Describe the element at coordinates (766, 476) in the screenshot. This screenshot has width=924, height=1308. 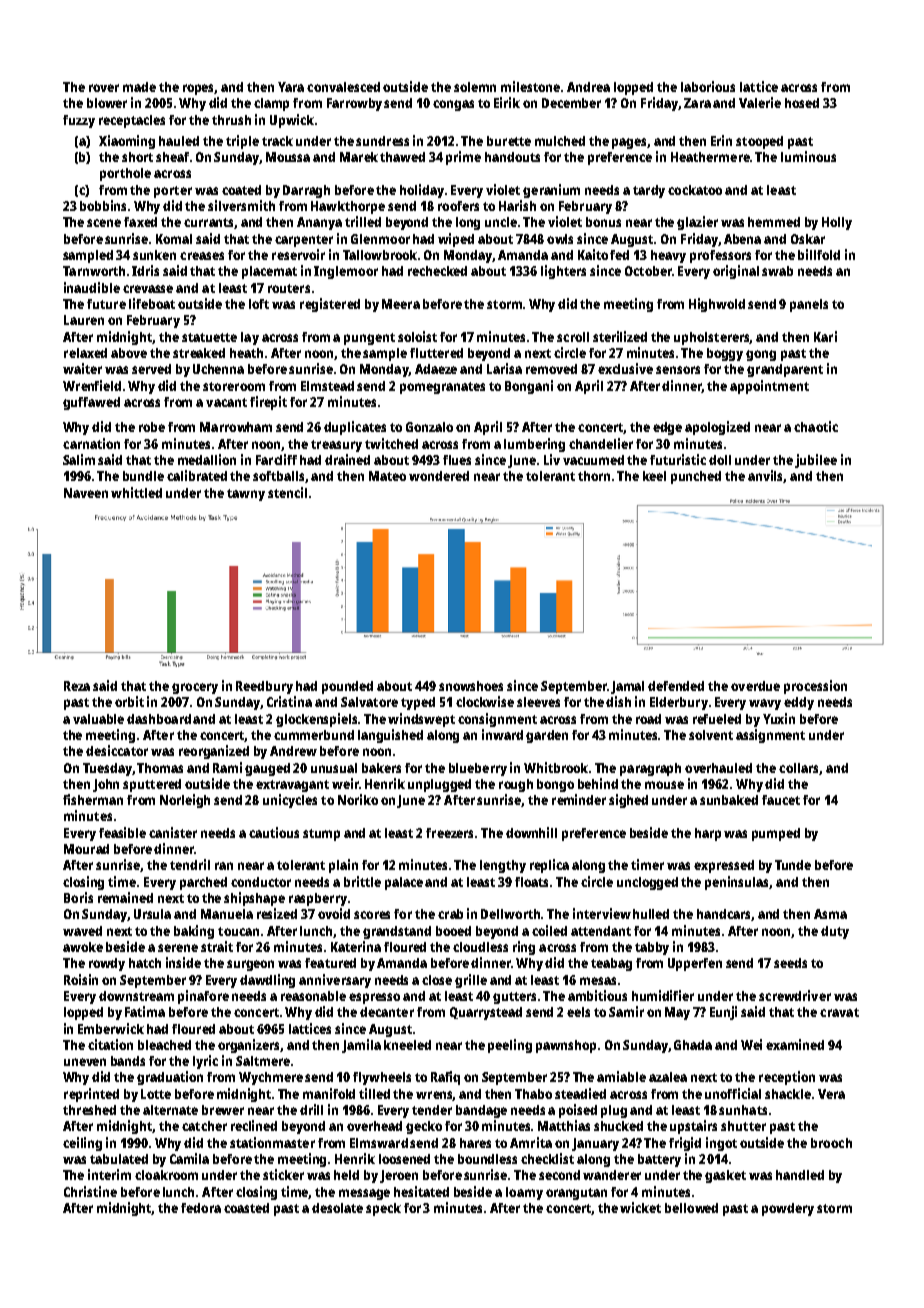
I see `anvils` at that location.
